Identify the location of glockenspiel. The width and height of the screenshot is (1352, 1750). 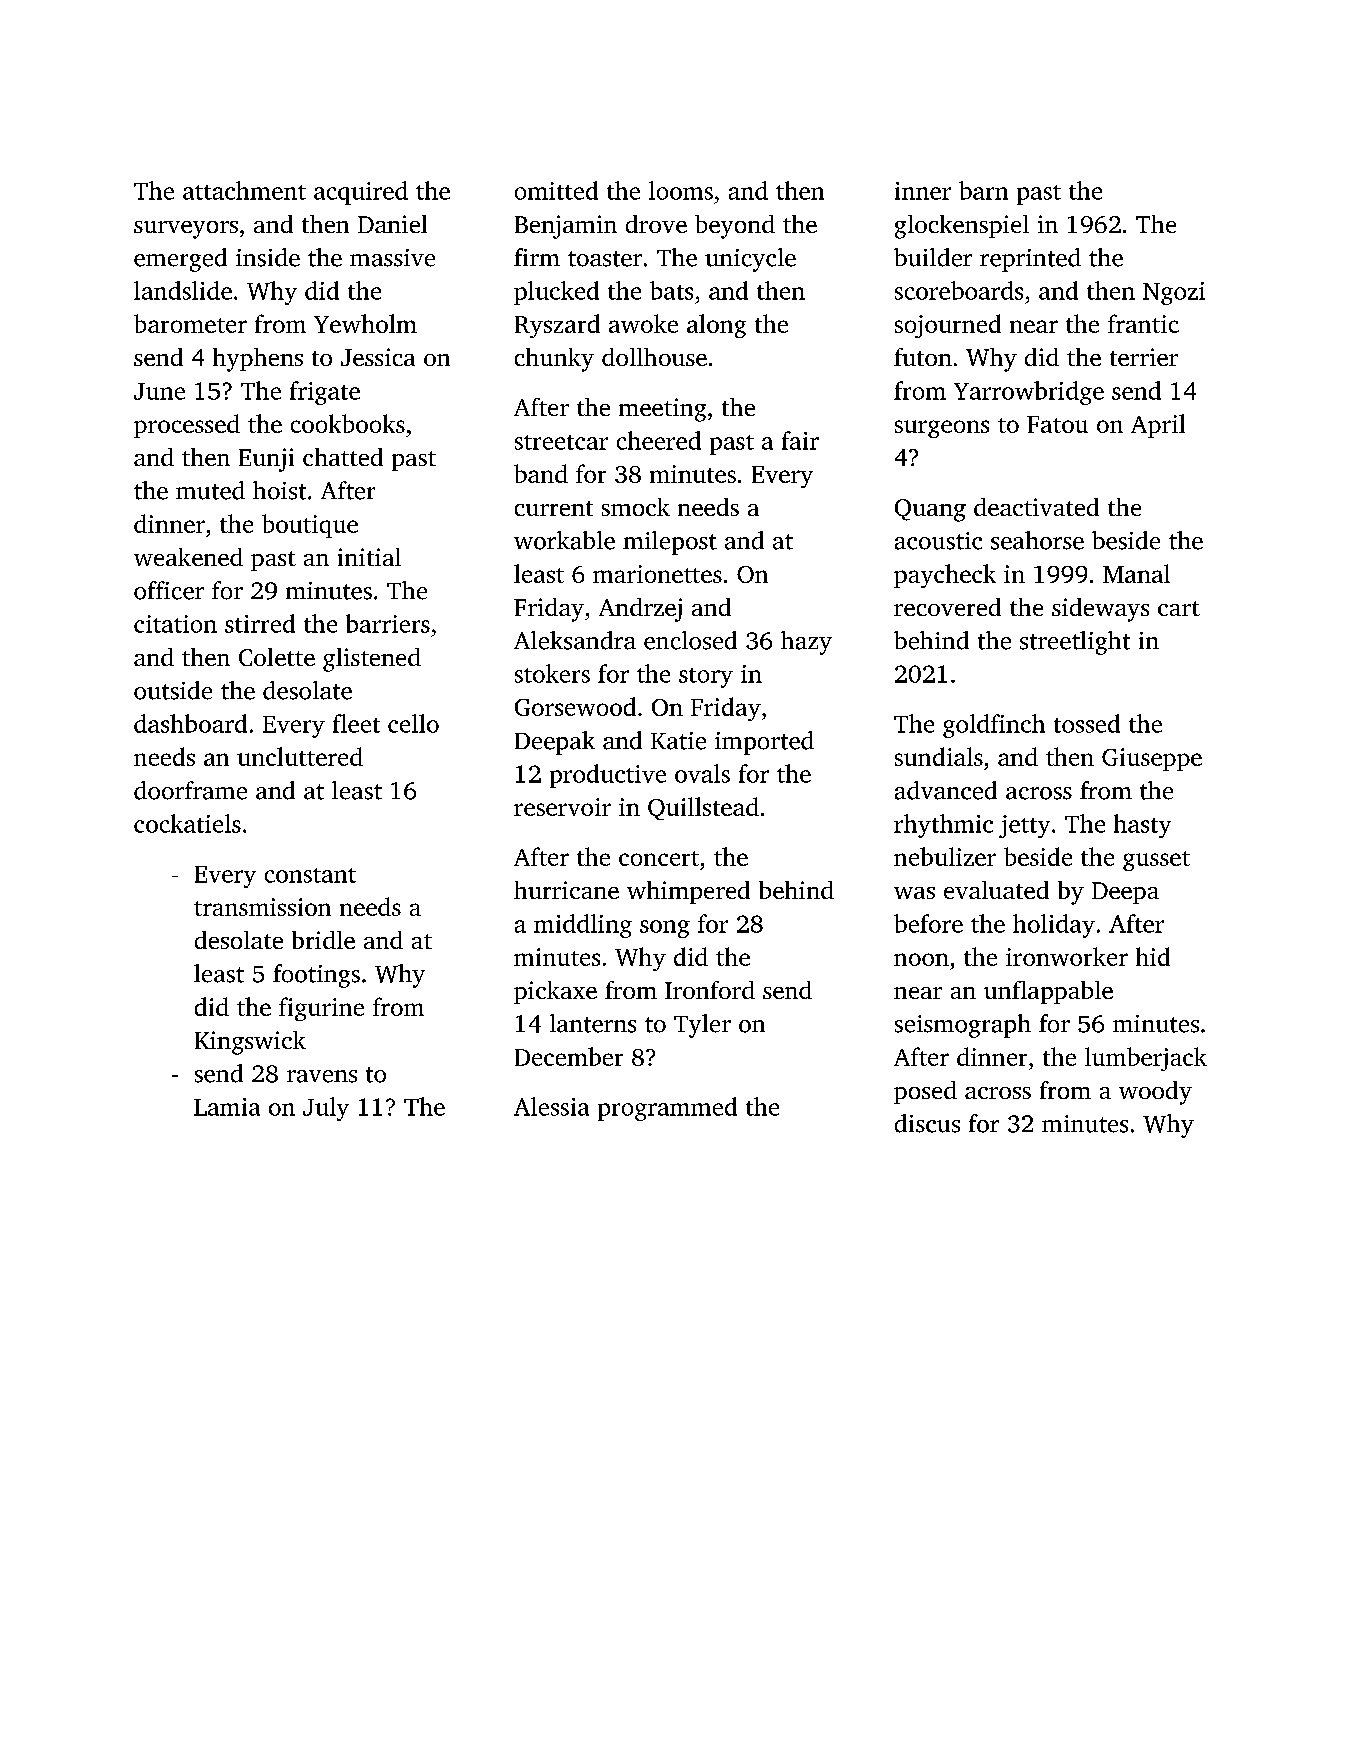
(962, 227).
